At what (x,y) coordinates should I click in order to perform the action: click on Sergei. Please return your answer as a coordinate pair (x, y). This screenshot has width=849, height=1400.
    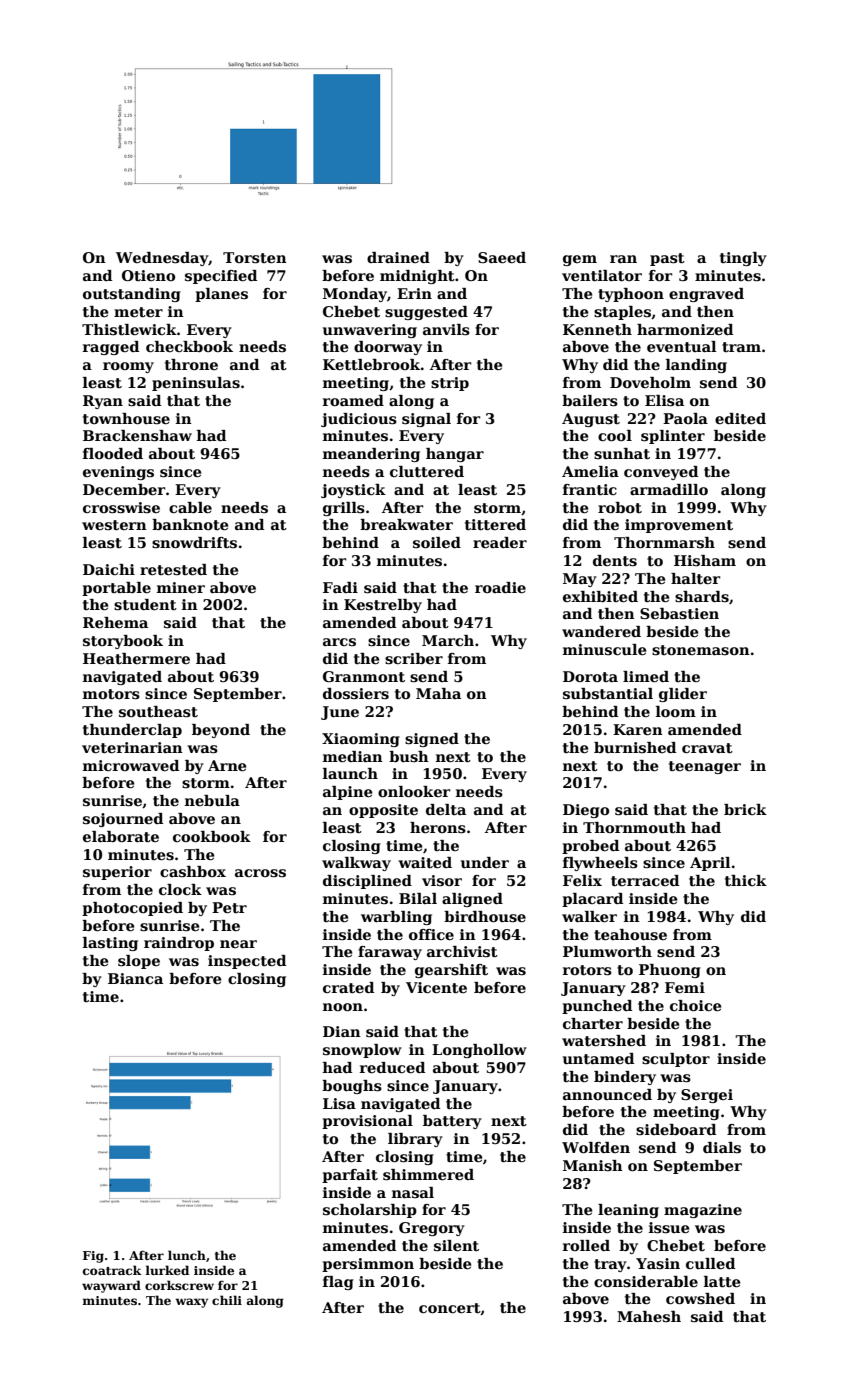
    Looking at the image, I should click on (707, 1096).
